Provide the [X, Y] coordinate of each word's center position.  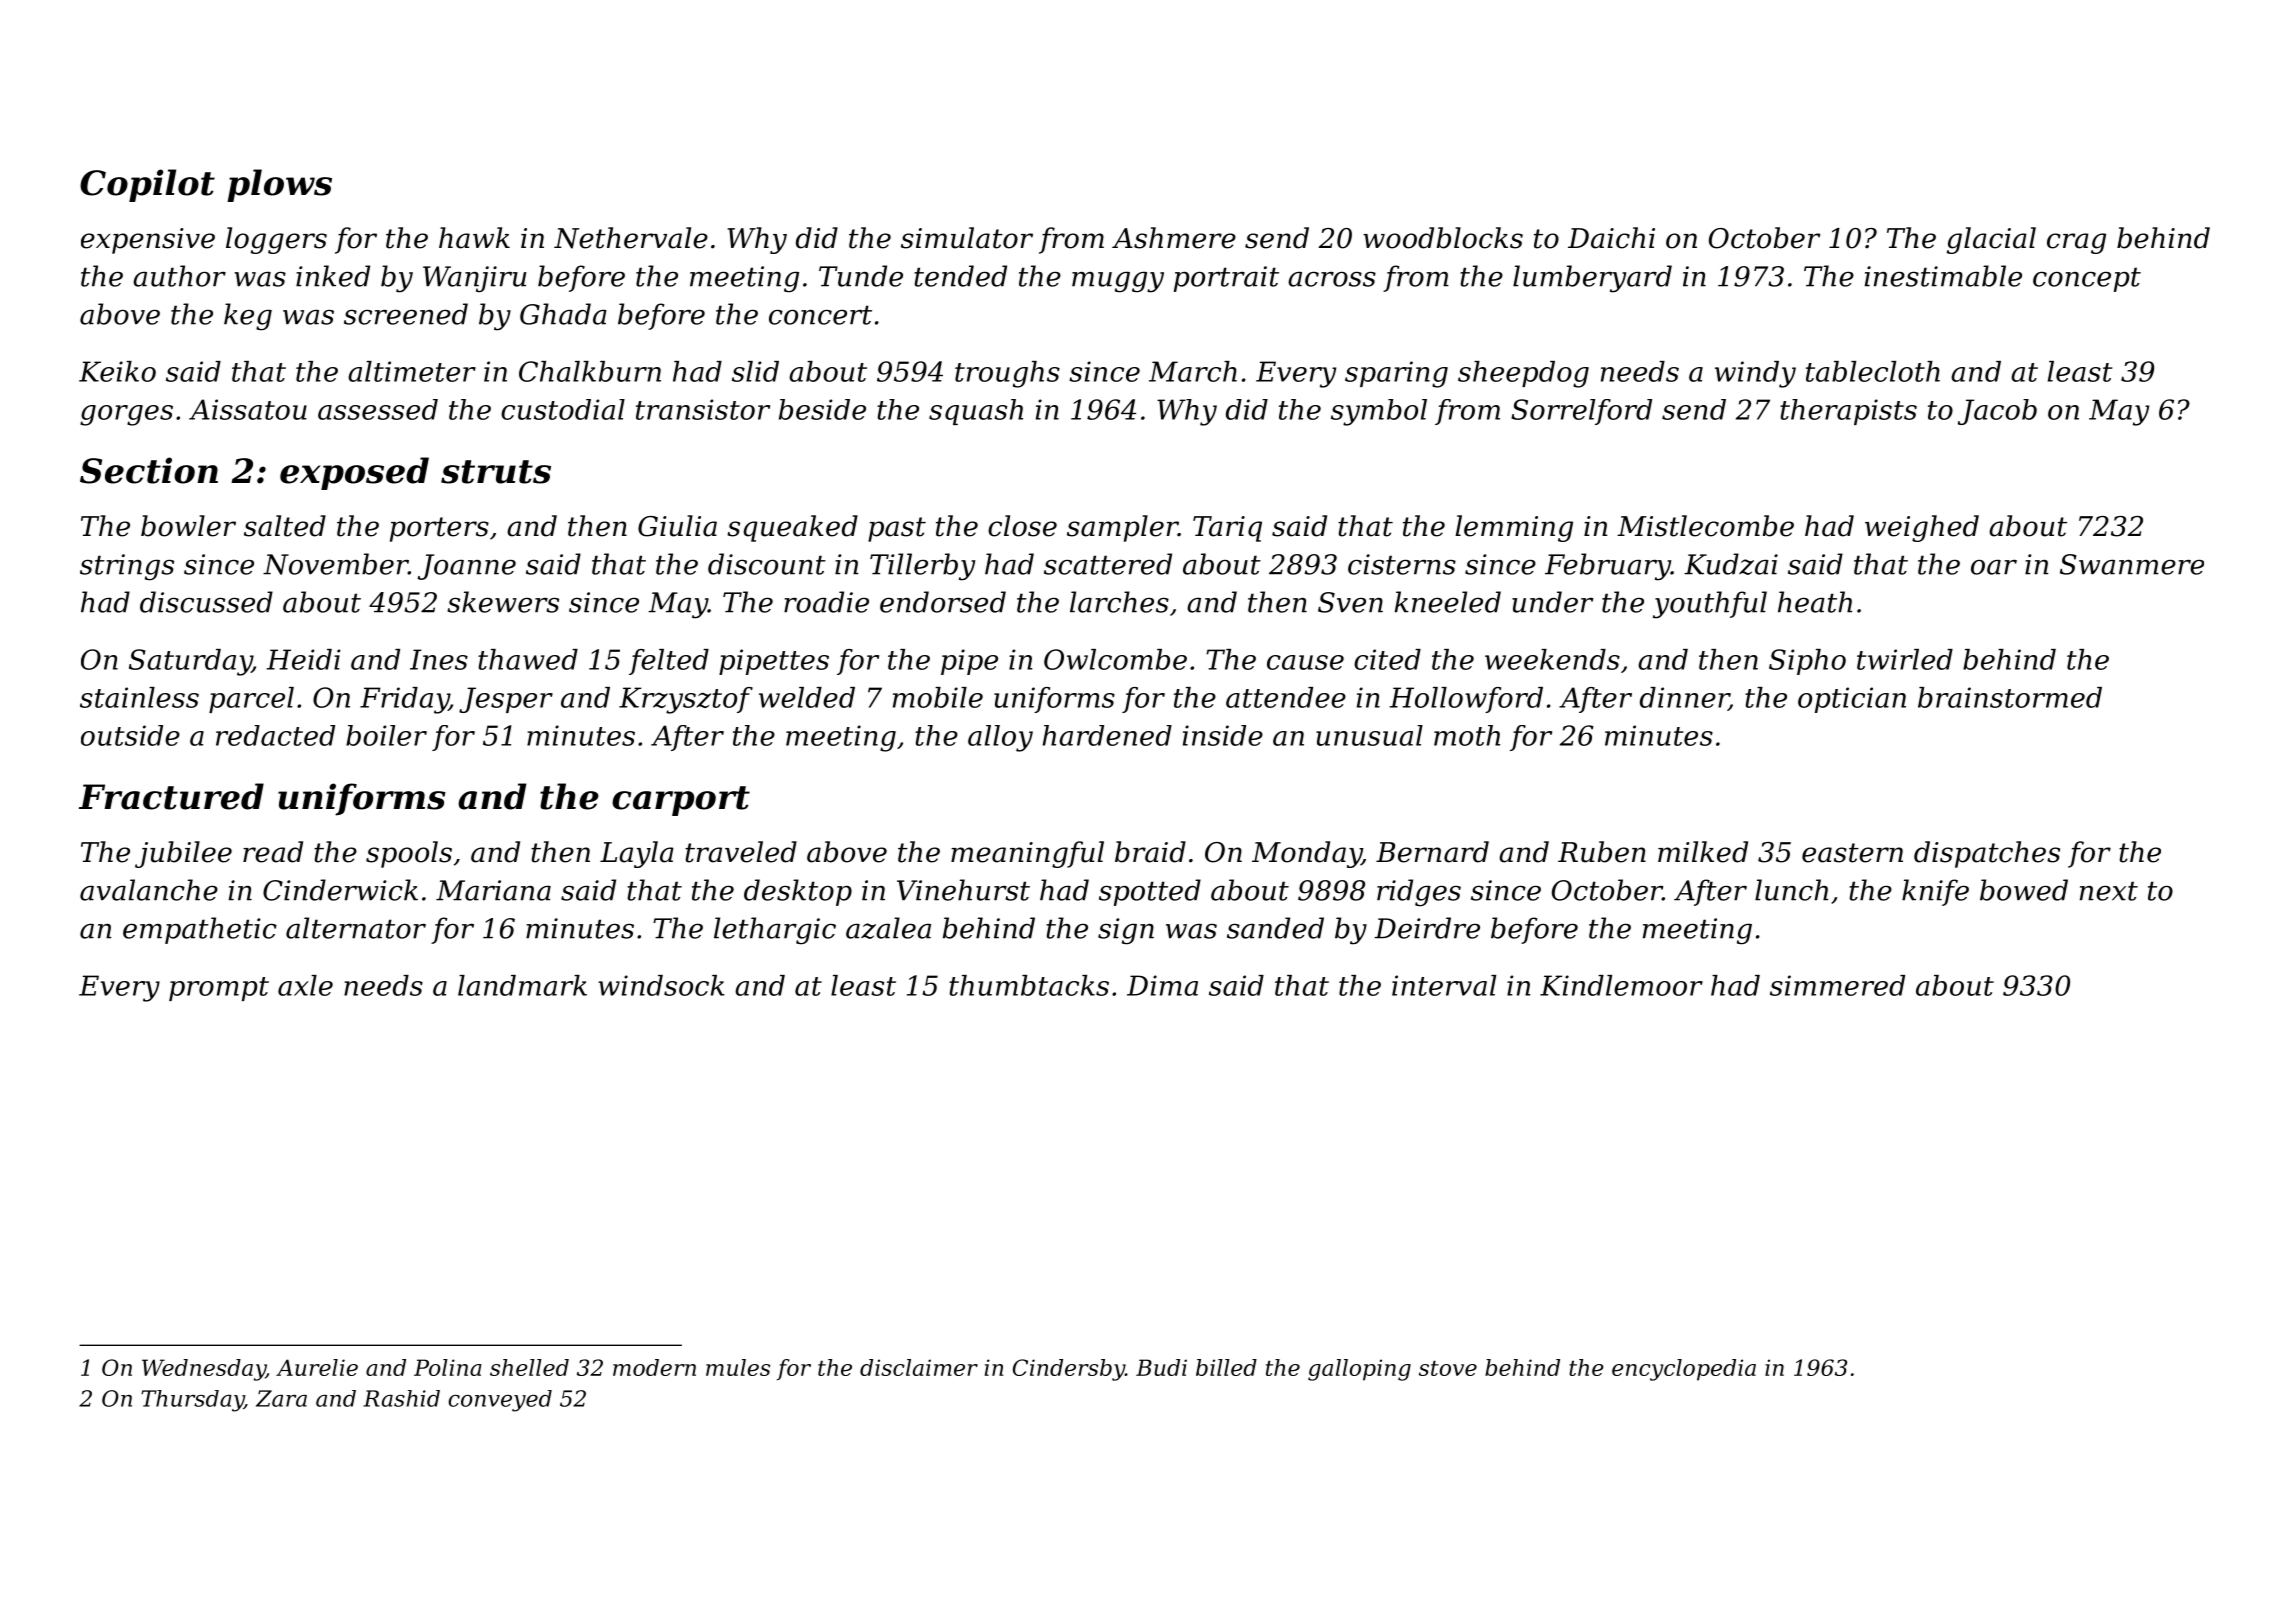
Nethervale [631, 238]
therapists [1848, 412]
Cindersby [1069, 1370]
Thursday [192, 1401]
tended [960, 276]
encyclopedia [1684, 1370]
